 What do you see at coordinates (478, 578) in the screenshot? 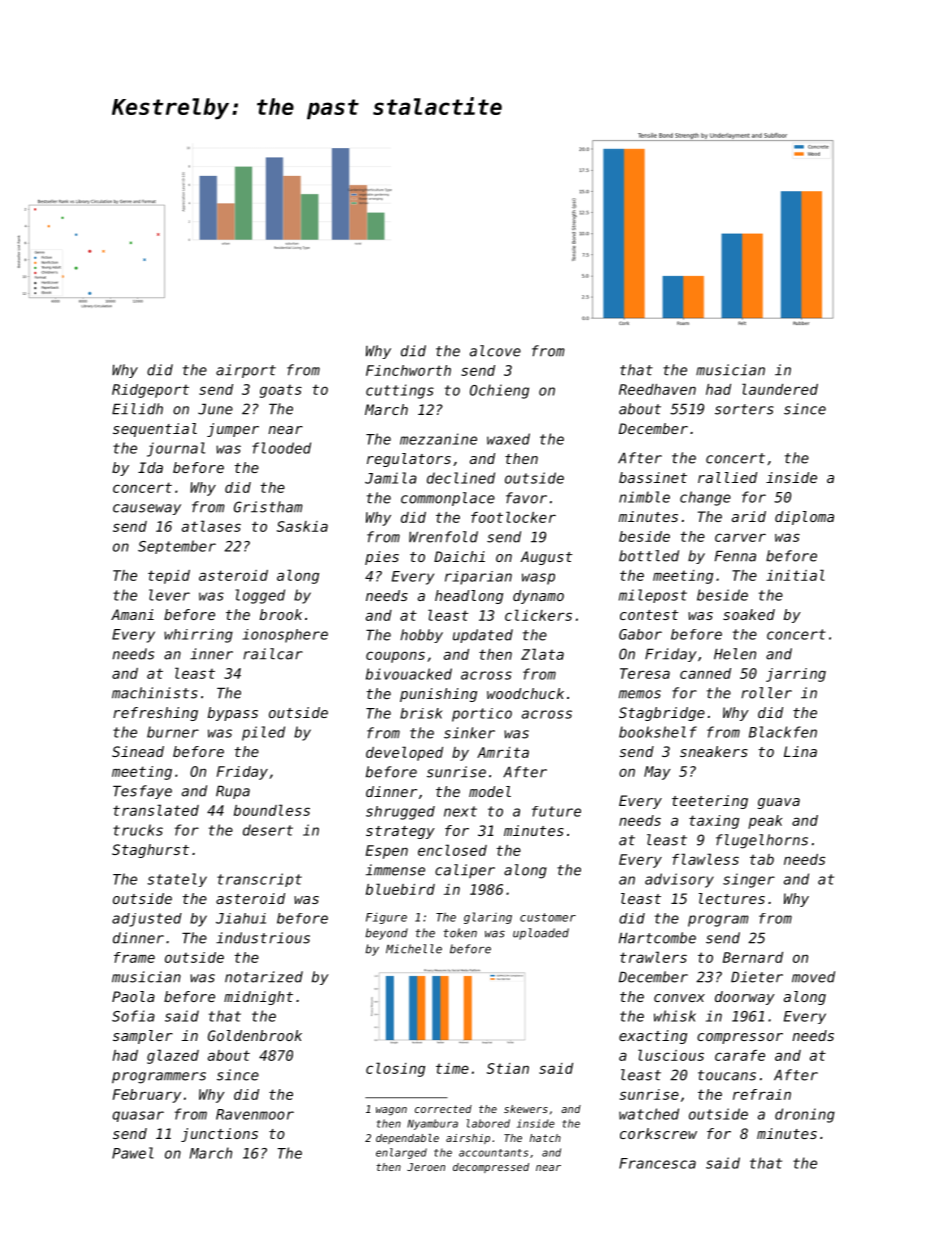
I see `riparian` at bounding box center [478, 578].
